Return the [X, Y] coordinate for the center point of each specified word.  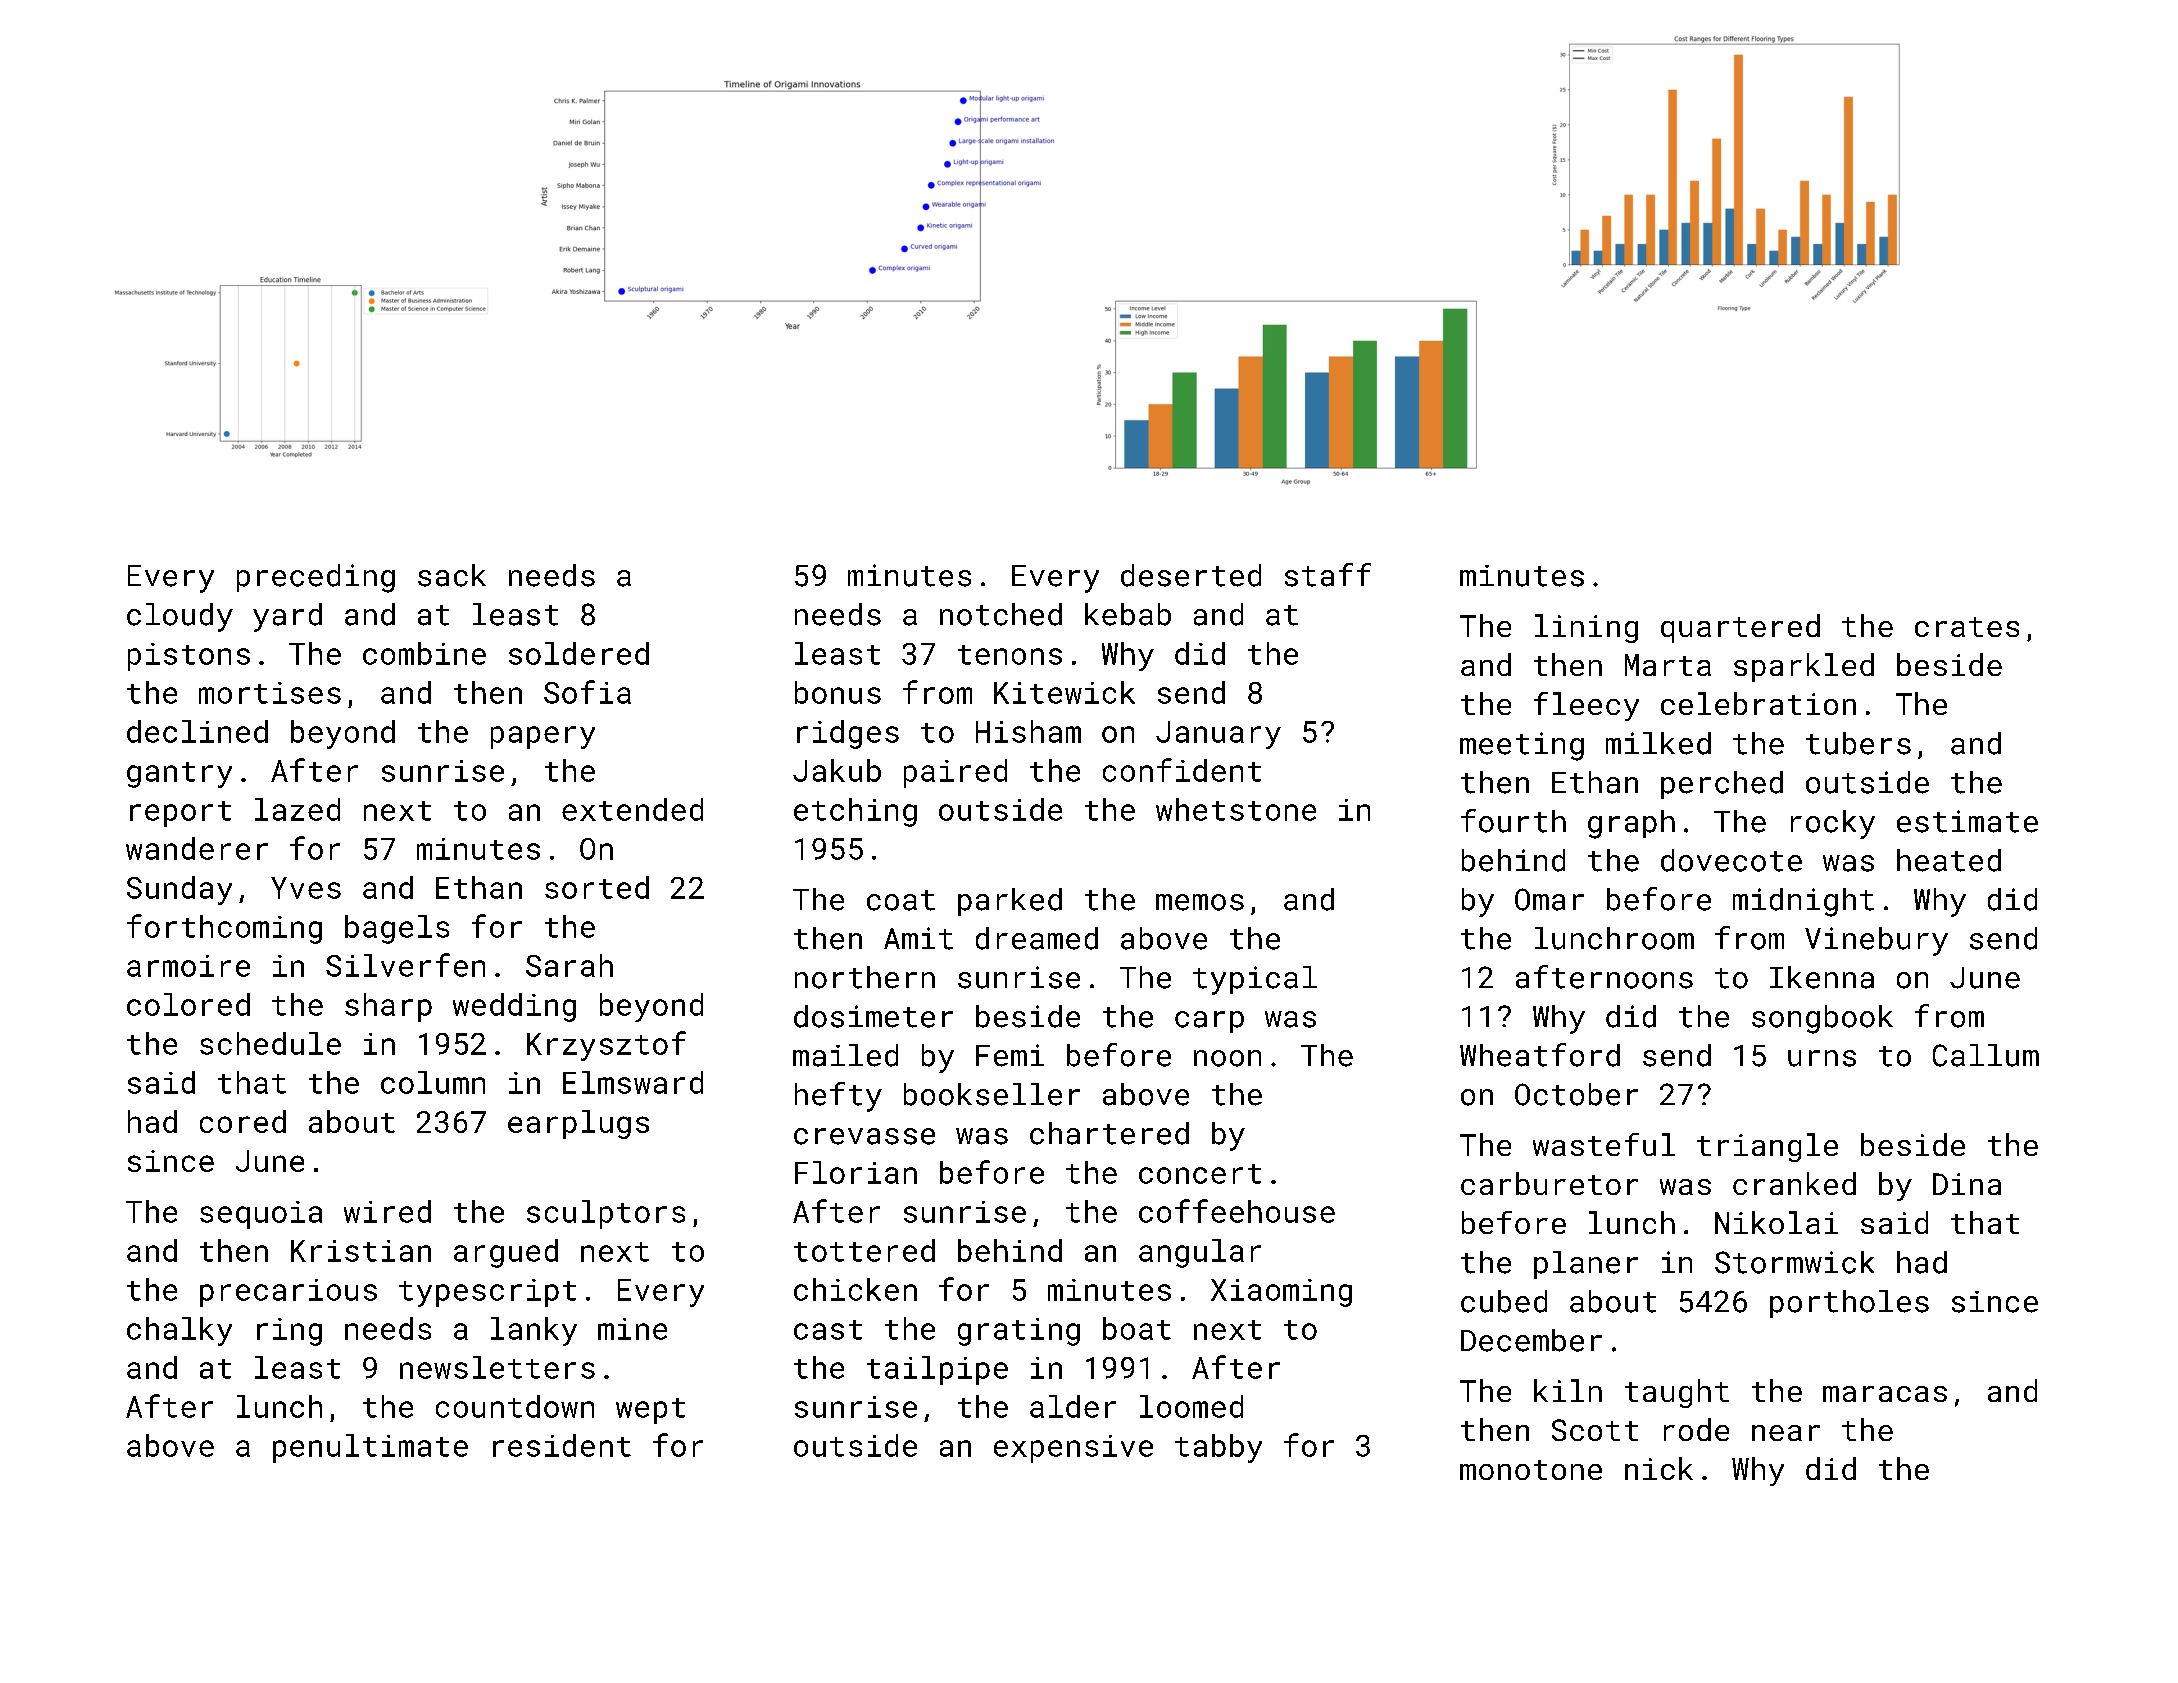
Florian [856, 1172]
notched [1001, 614]
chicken [855, 1289]
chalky [179, 1331]
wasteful [1604, 1144]
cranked [1794, 1183]
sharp [388, 1007]
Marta [1668, 665]
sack [452, 575]
